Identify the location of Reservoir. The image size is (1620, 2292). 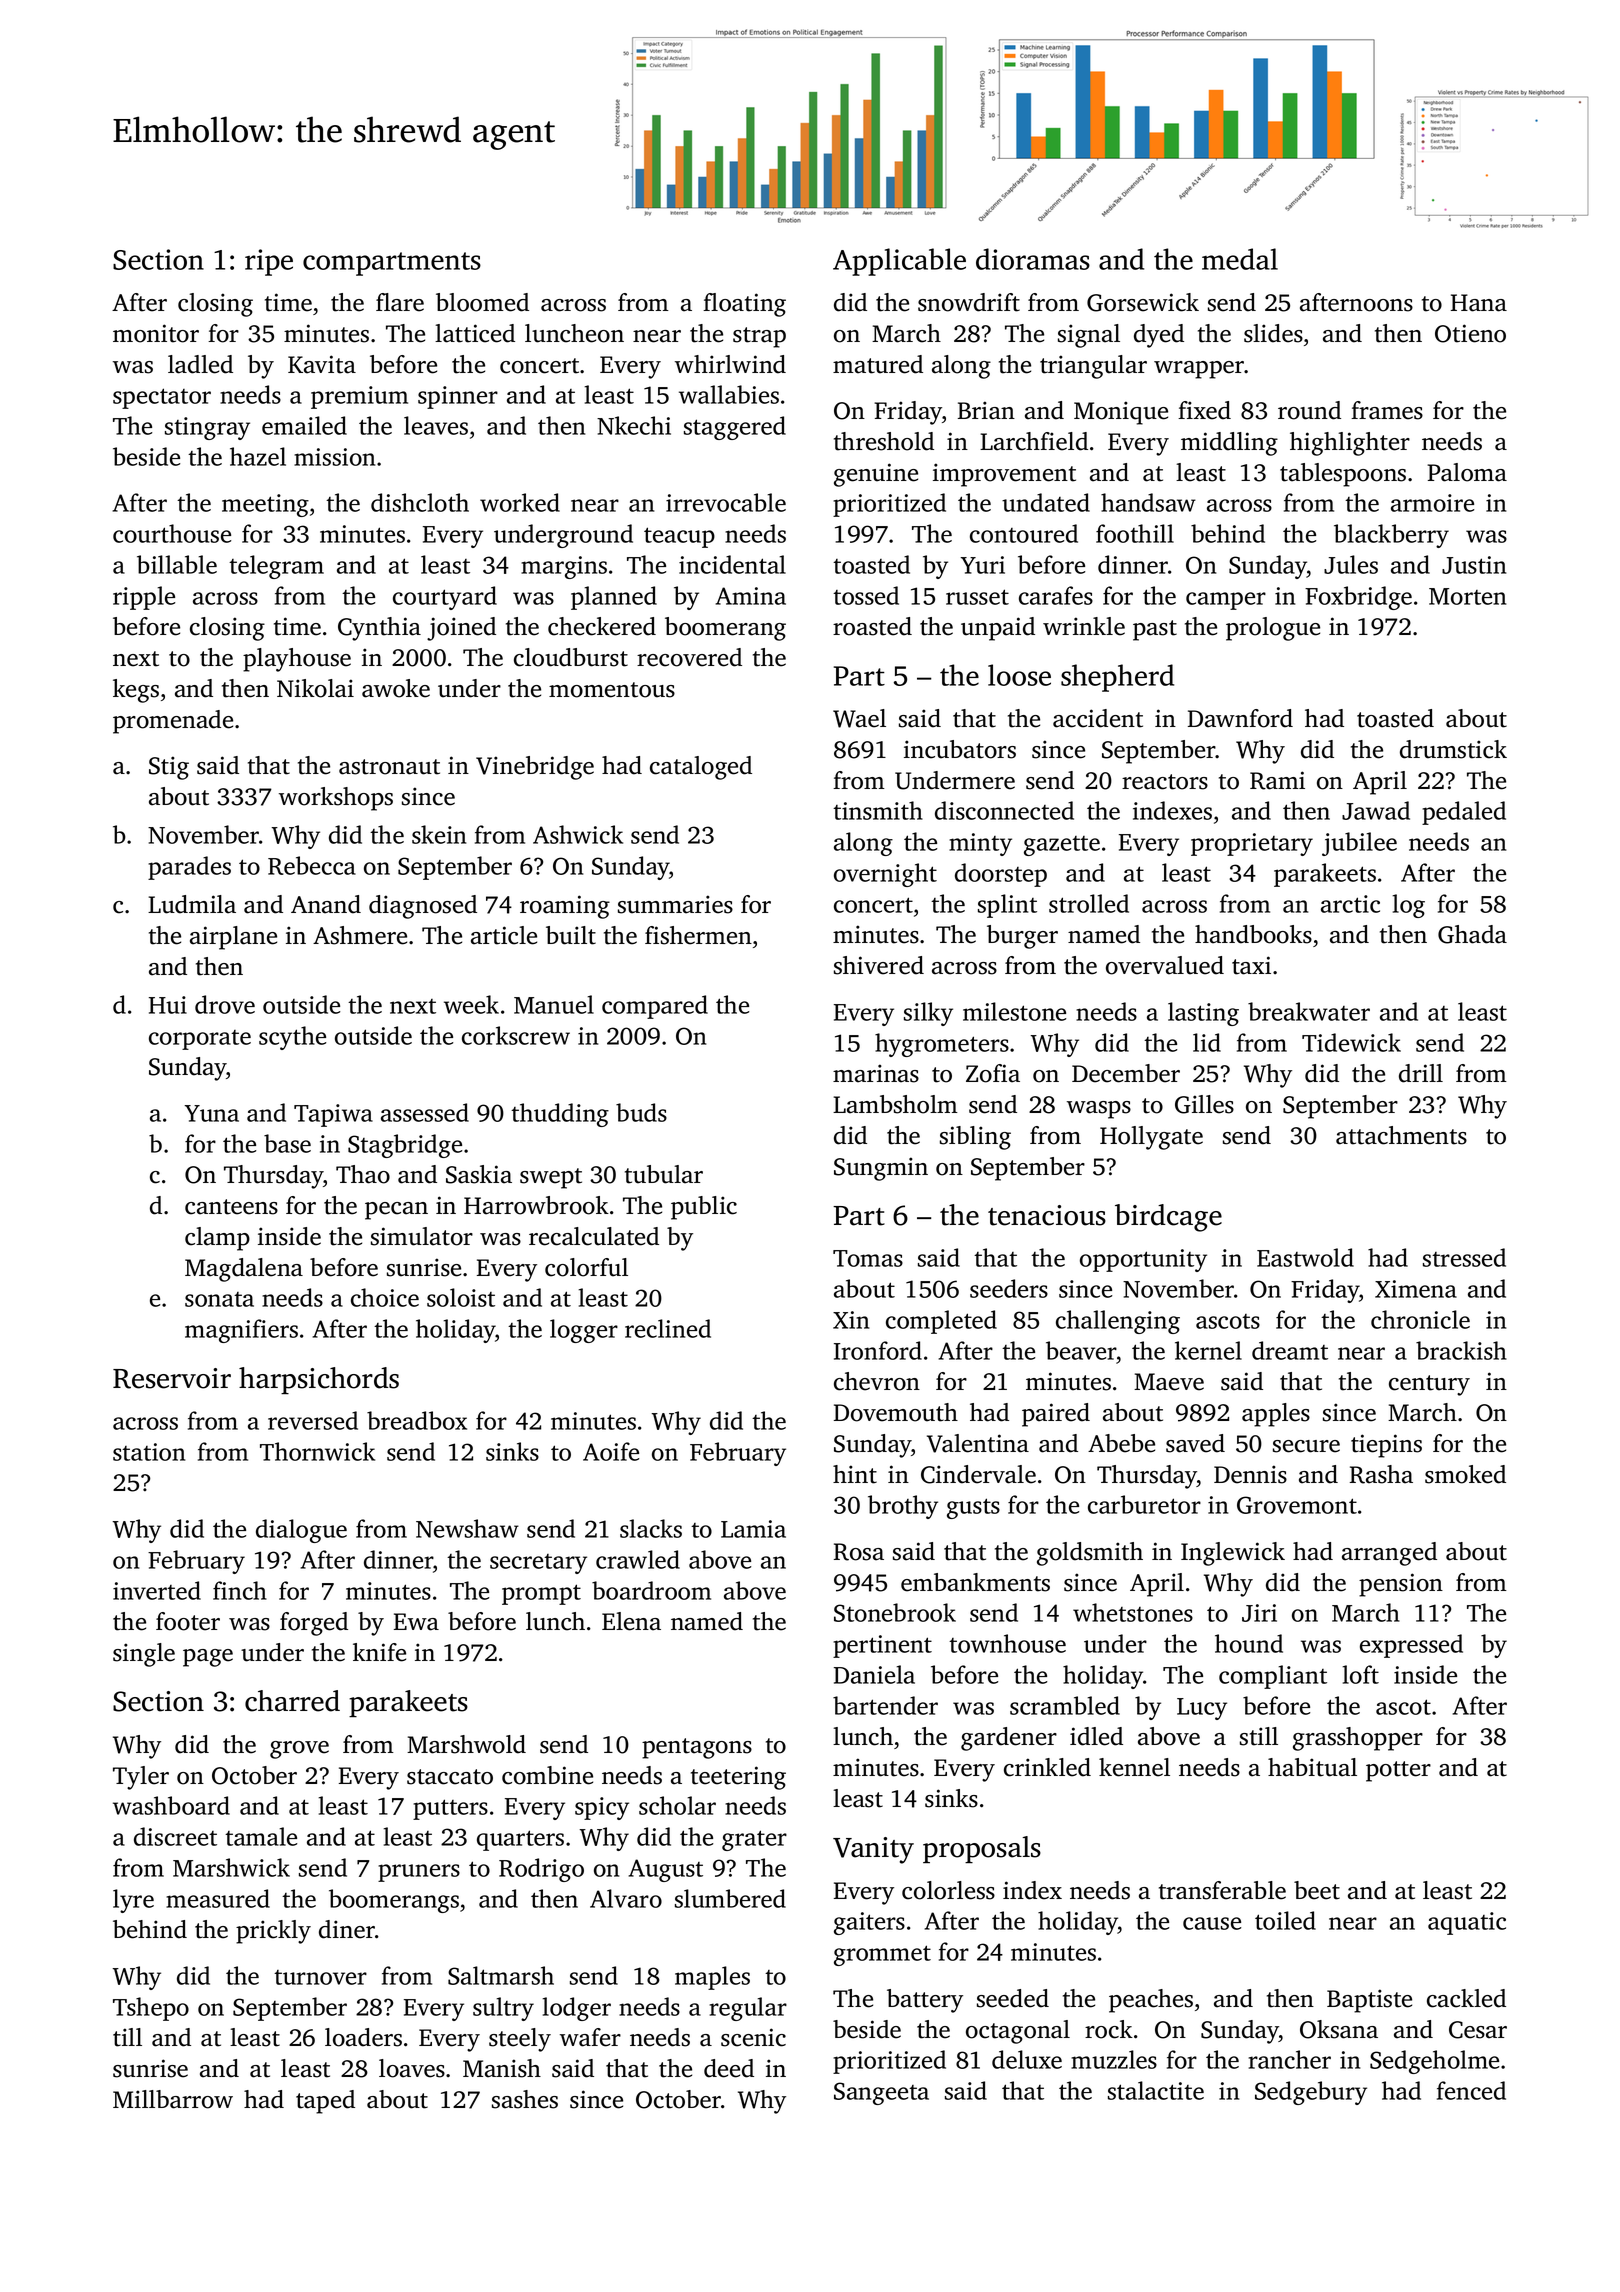
(172, 1378).
